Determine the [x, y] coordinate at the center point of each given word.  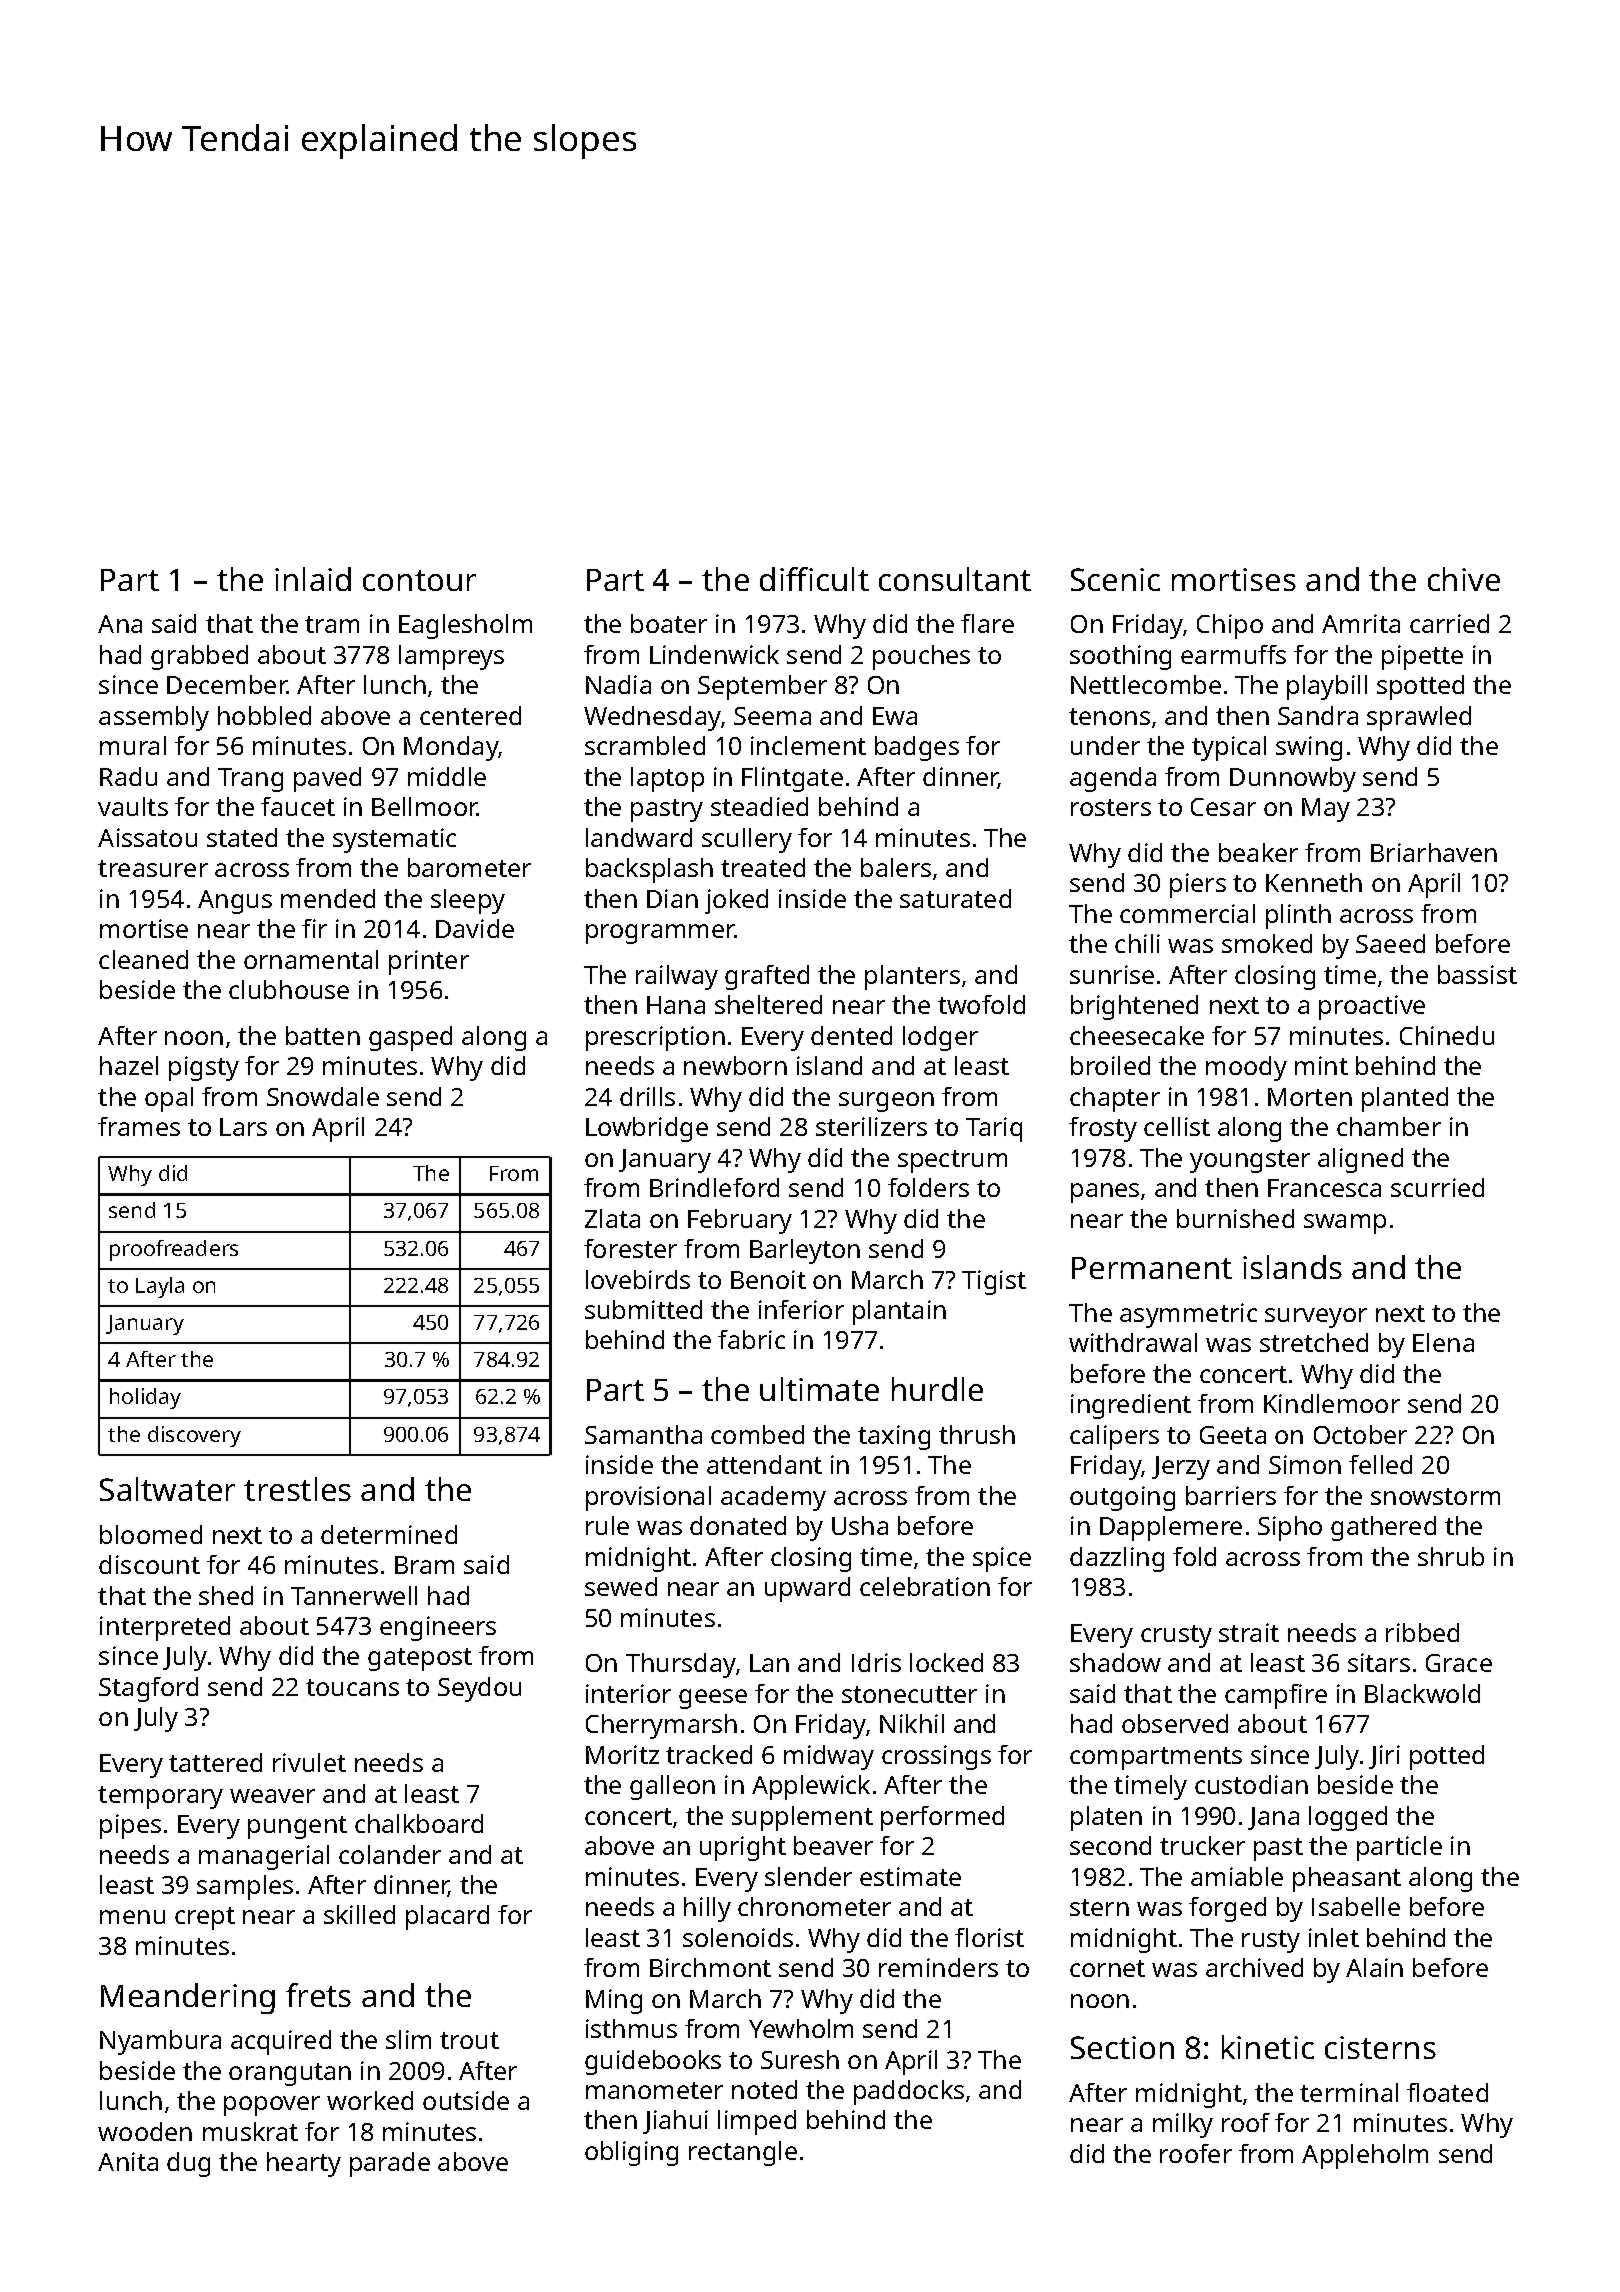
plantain [899, 1312]
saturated [955, 898]
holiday [145, 1398]
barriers [1231, 1495]
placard [447, 1917]
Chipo [1230, 626]
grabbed [199, 657]
